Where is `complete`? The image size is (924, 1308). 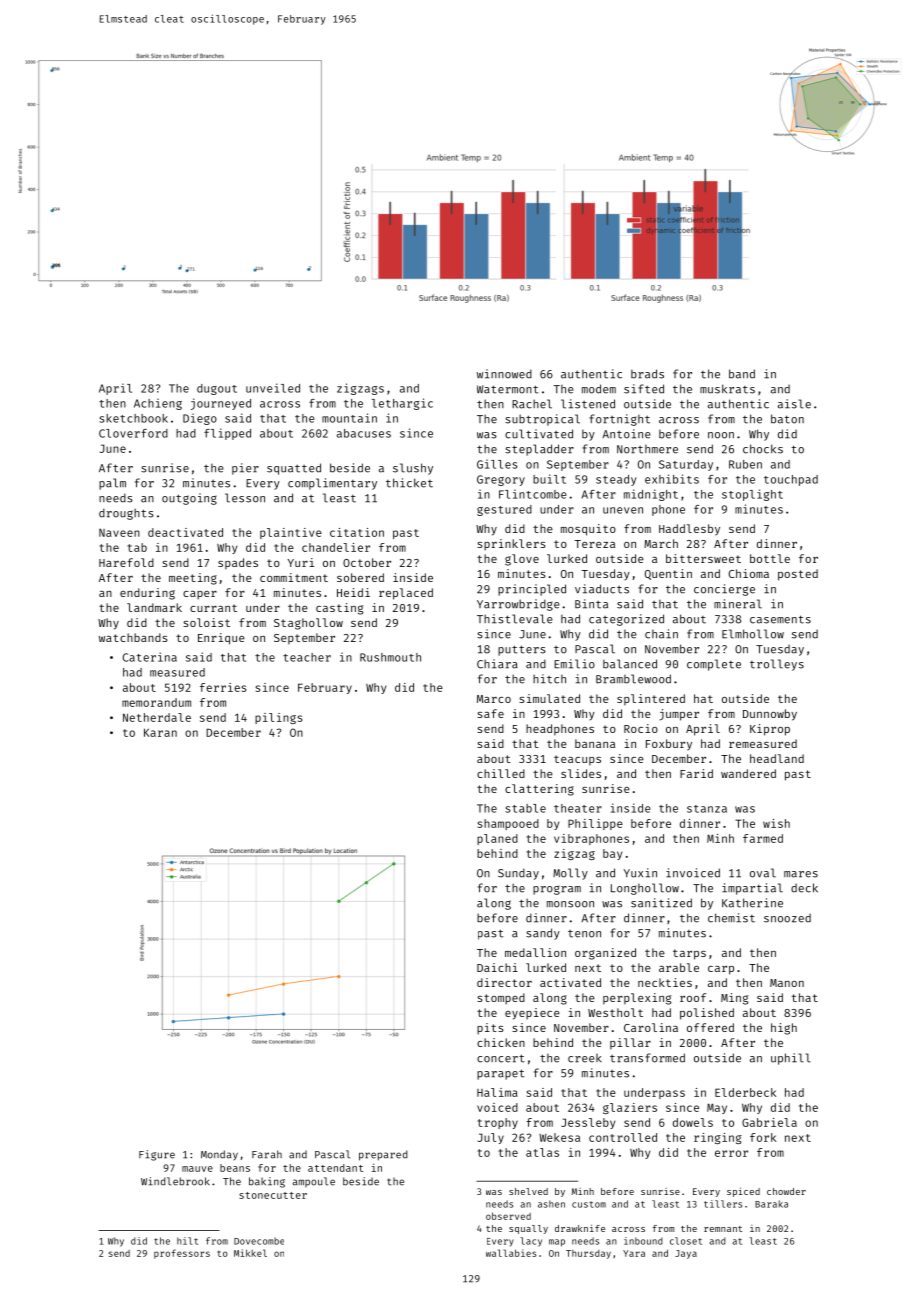 complete is located at coordinates (714, 665).
